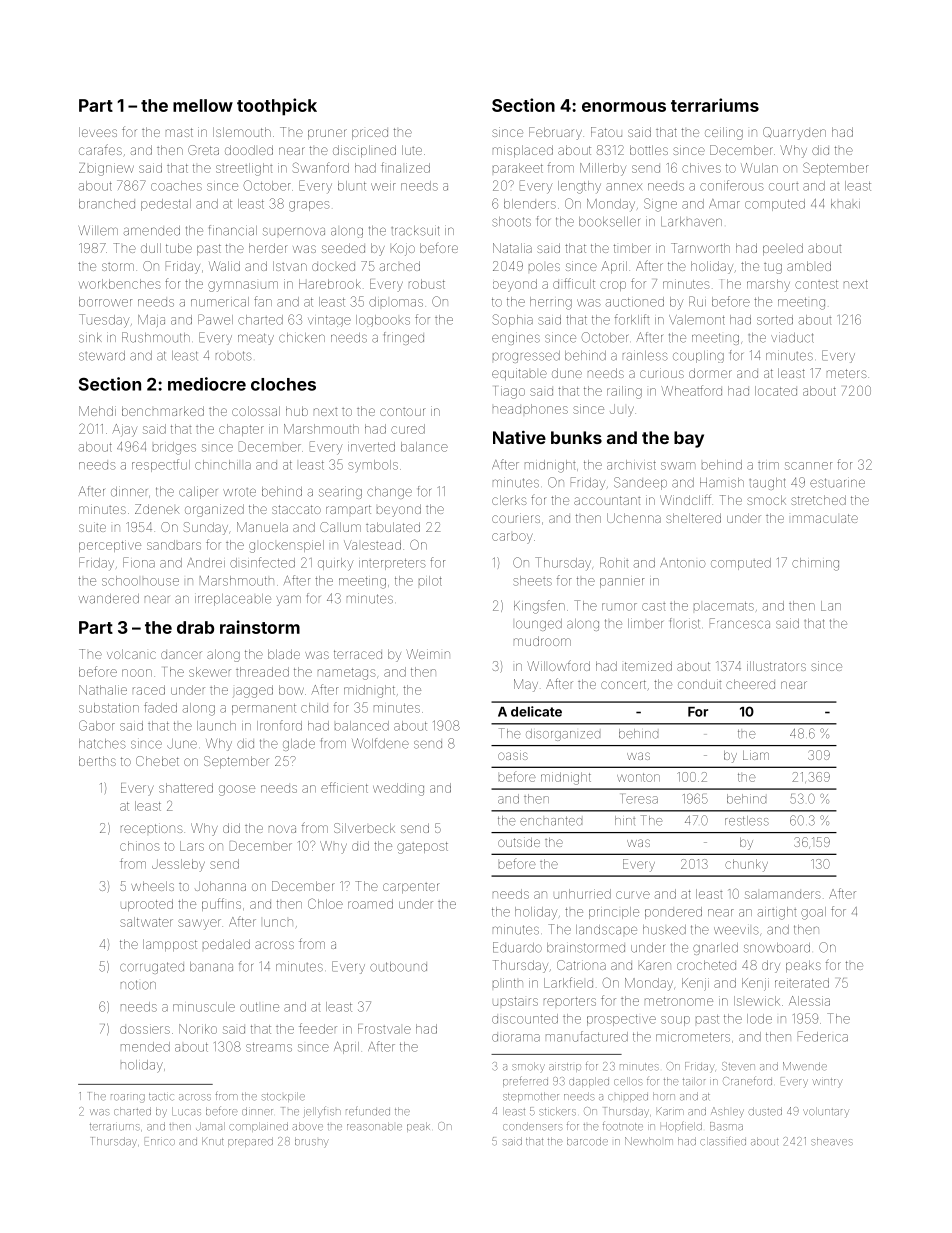 This image has height=1233, width=952. I want to click on smock, so click(766, 500).
